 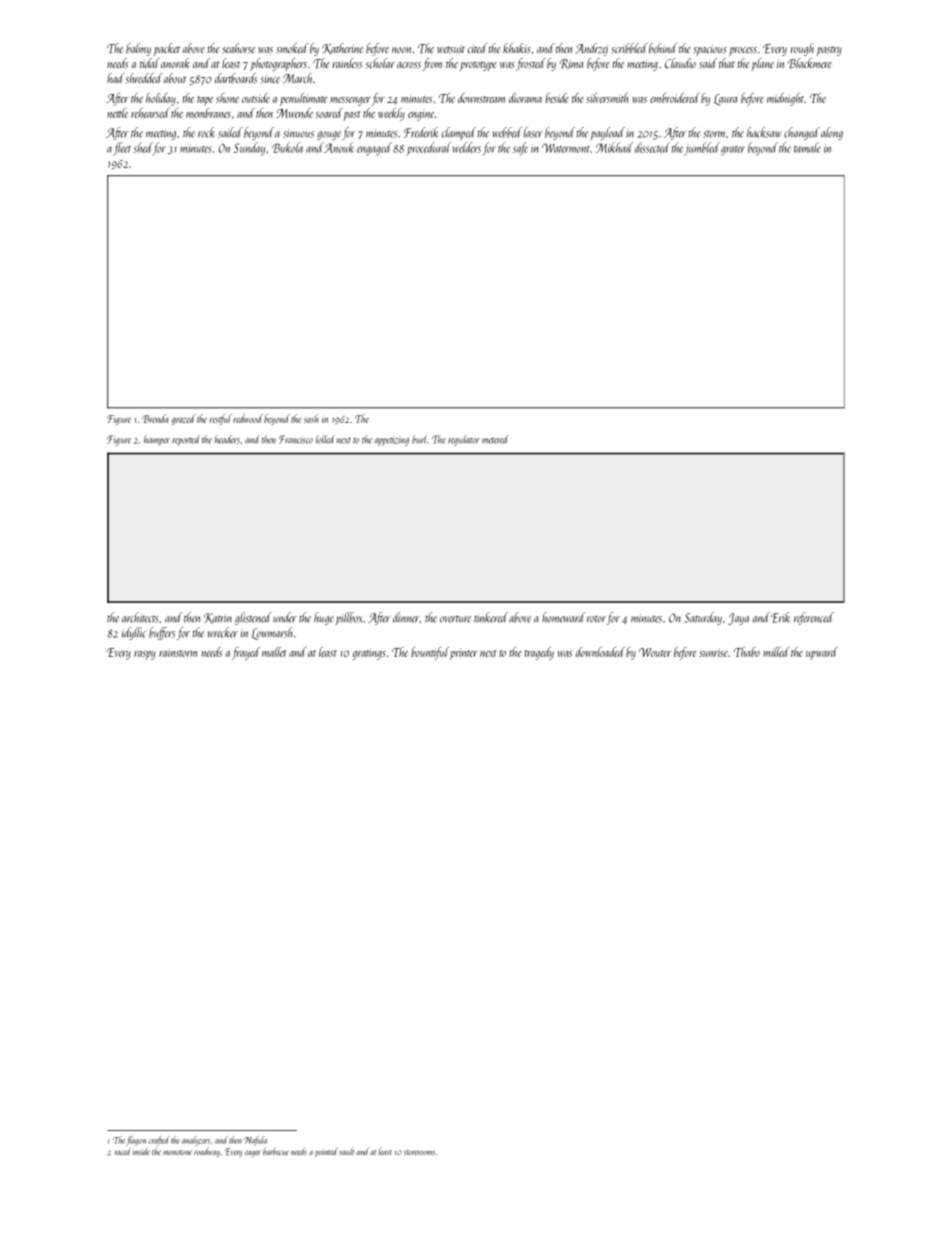 What do you see at coordinates (292, 48) in the page?
I see `smoked` at bounding box center [292, 48].
